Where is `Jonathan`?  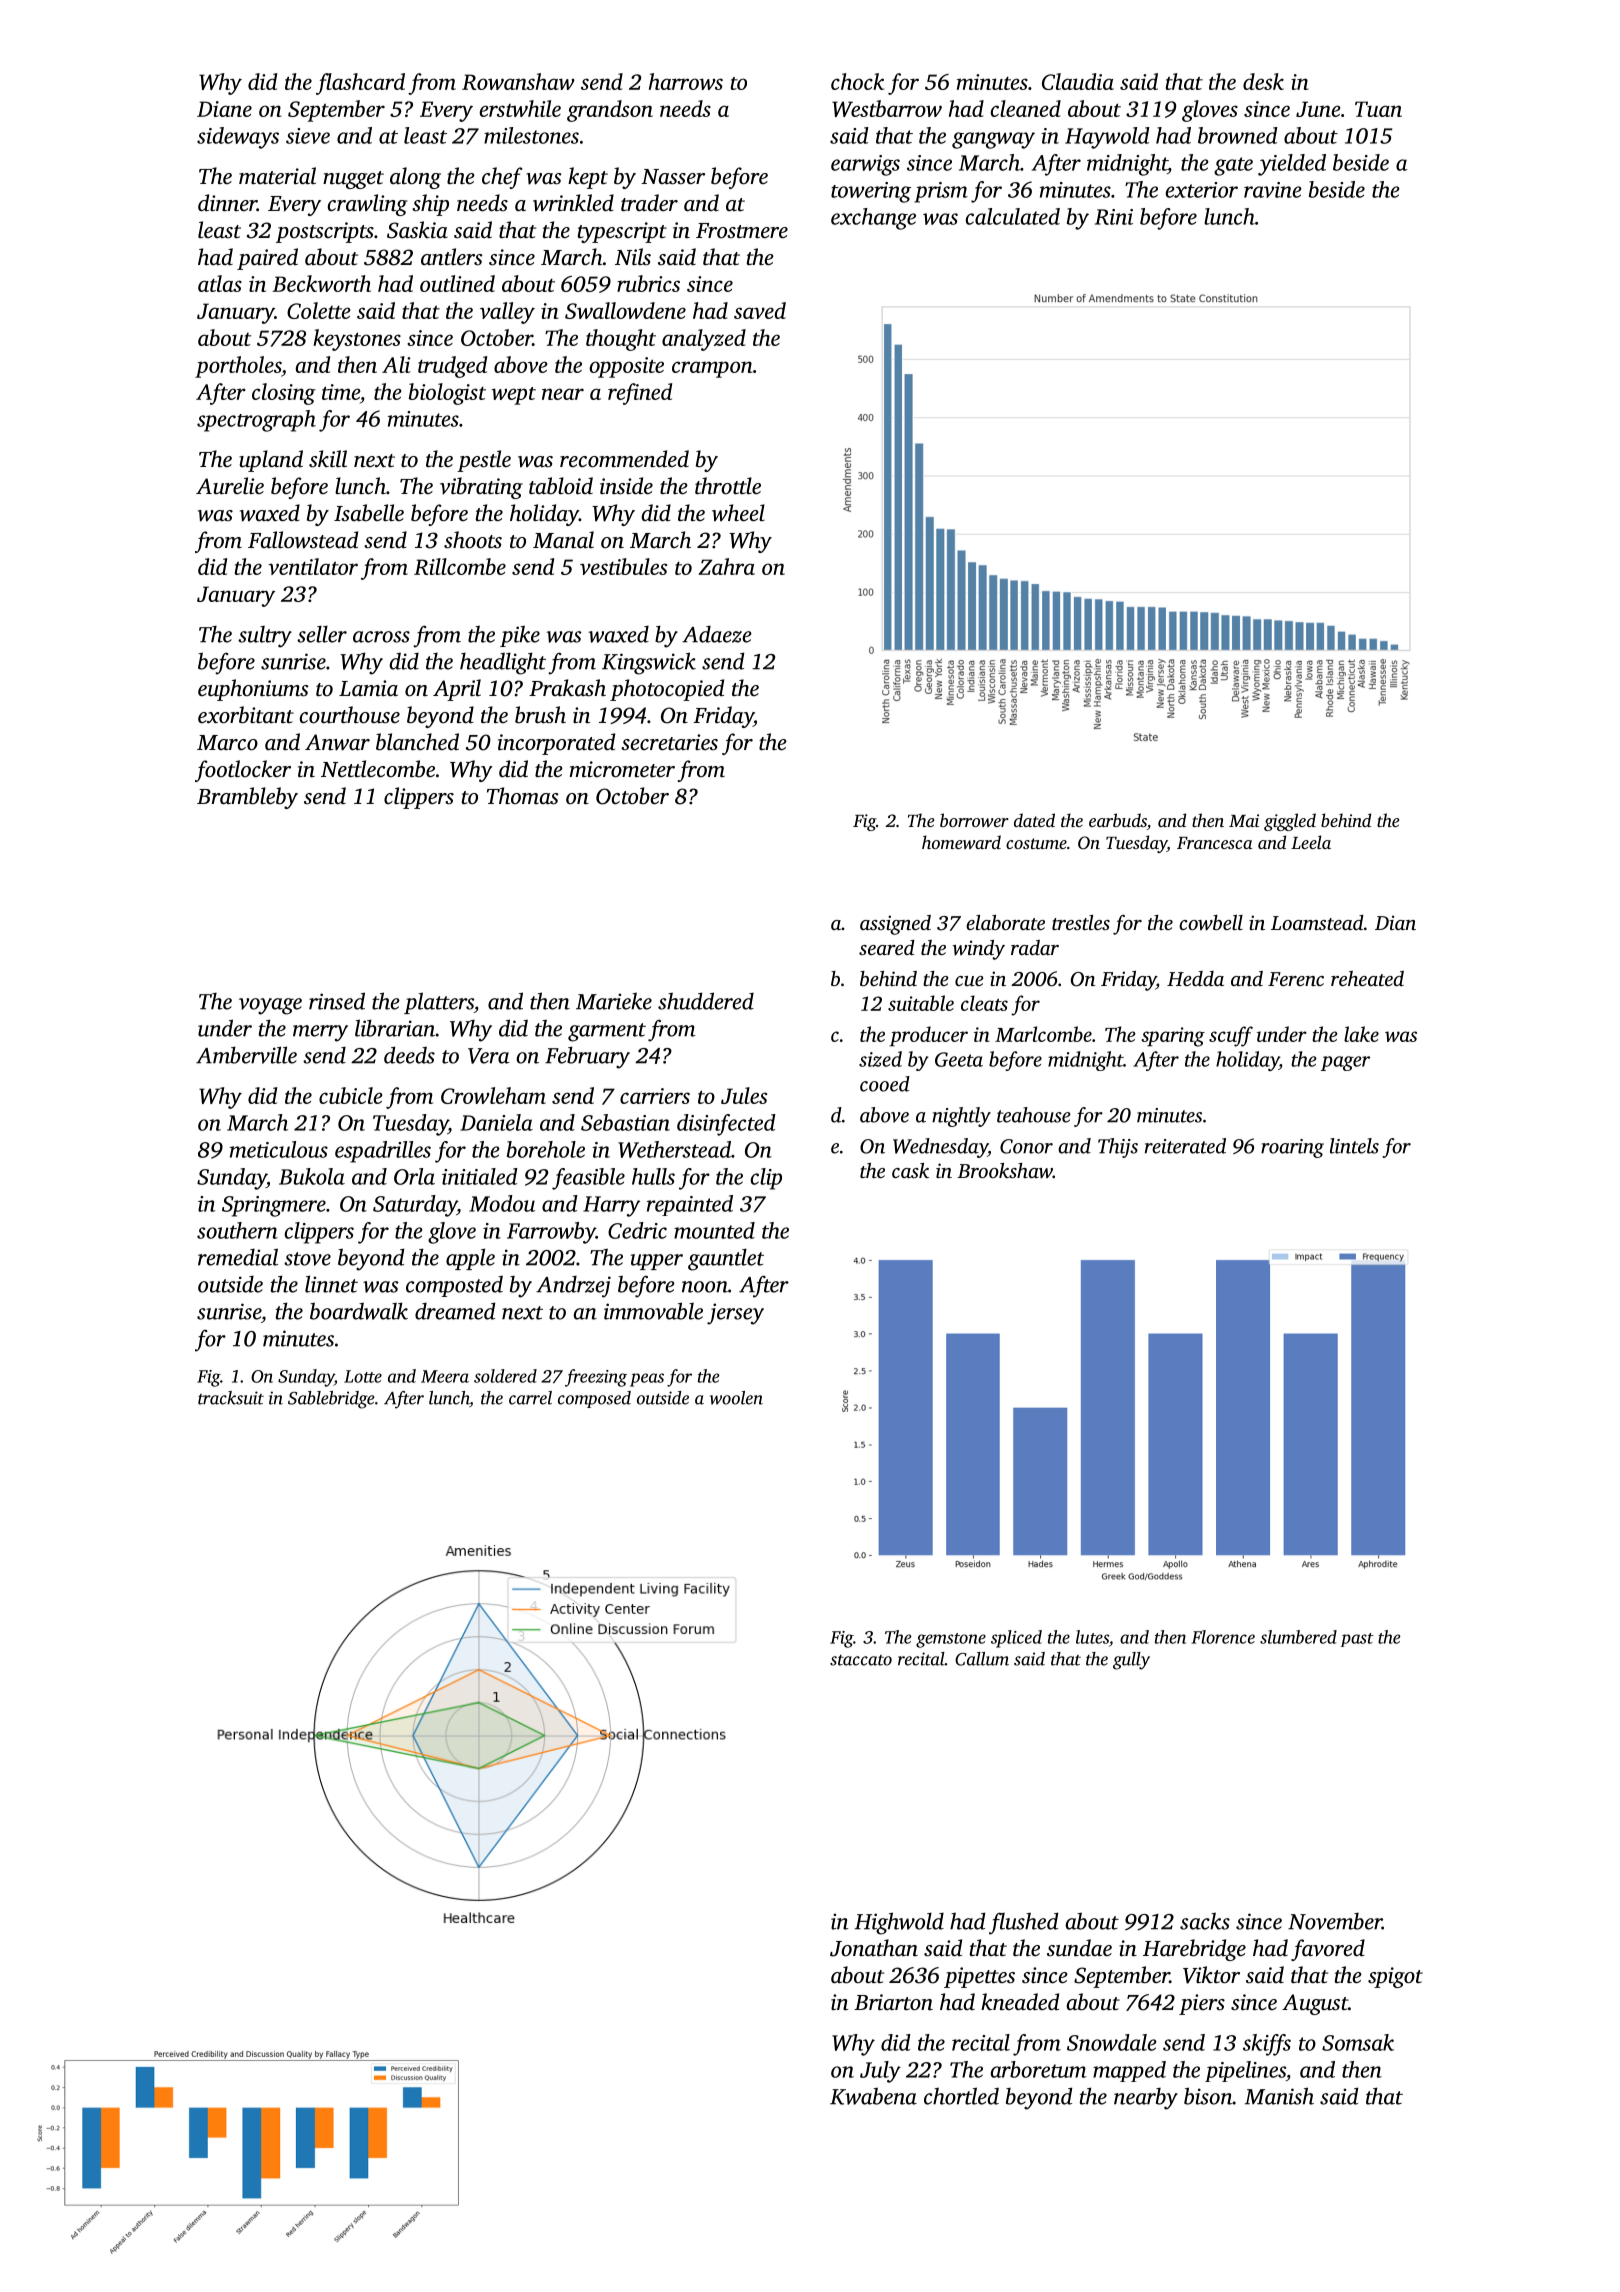
Jonathan is located at coordinates (874, 1948).
